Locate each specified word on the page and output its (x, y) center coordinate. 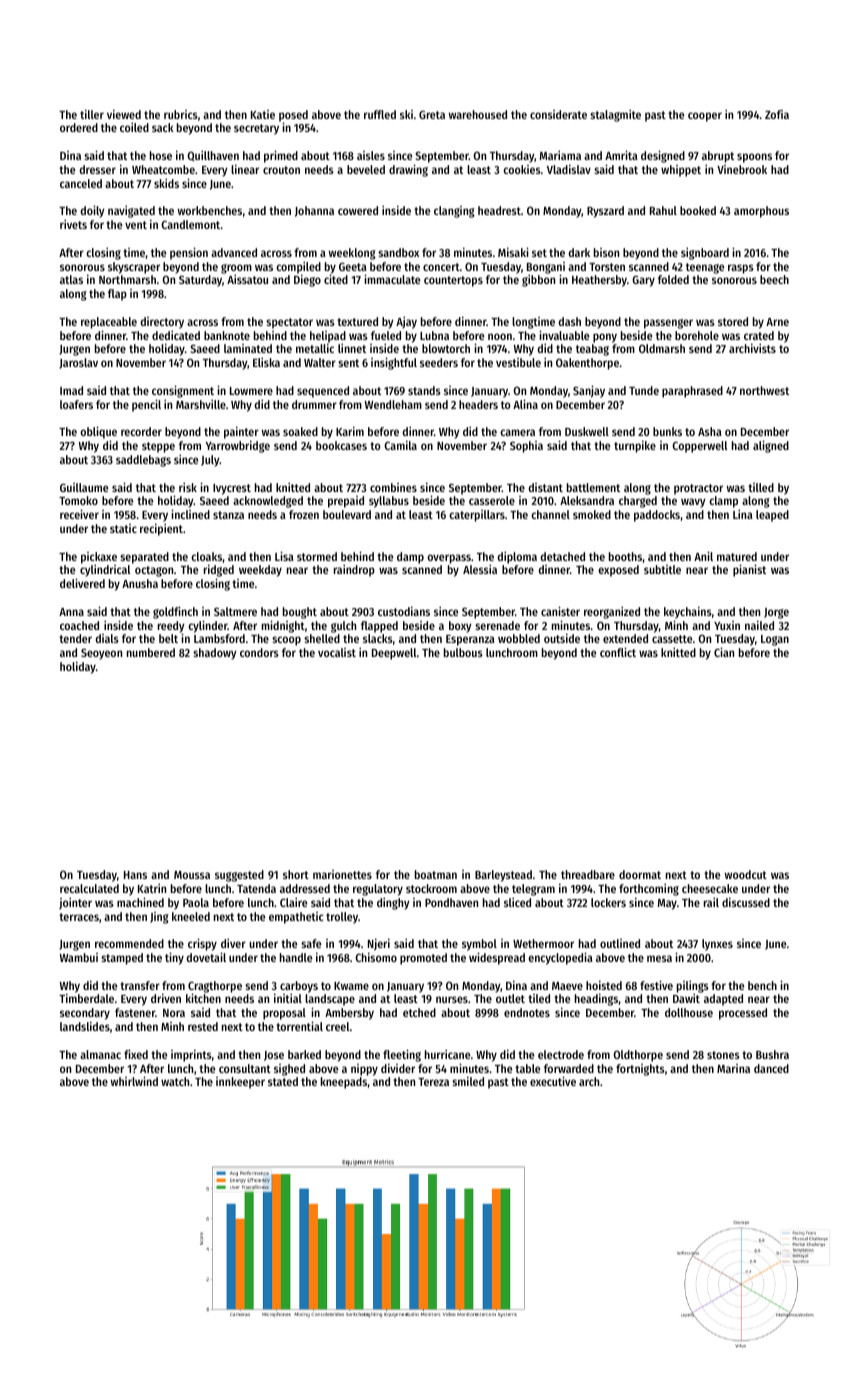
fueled (386, 335)
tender (75, 638)
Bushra (772, 1054)
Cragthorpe (215, 987)
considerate (558, 114)
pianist (749, 570)
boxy (460, 627)
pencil (146, 405)
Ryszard (605, 212)
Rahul (663, 210)
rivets (73, 224)
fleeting (402, 1055)
